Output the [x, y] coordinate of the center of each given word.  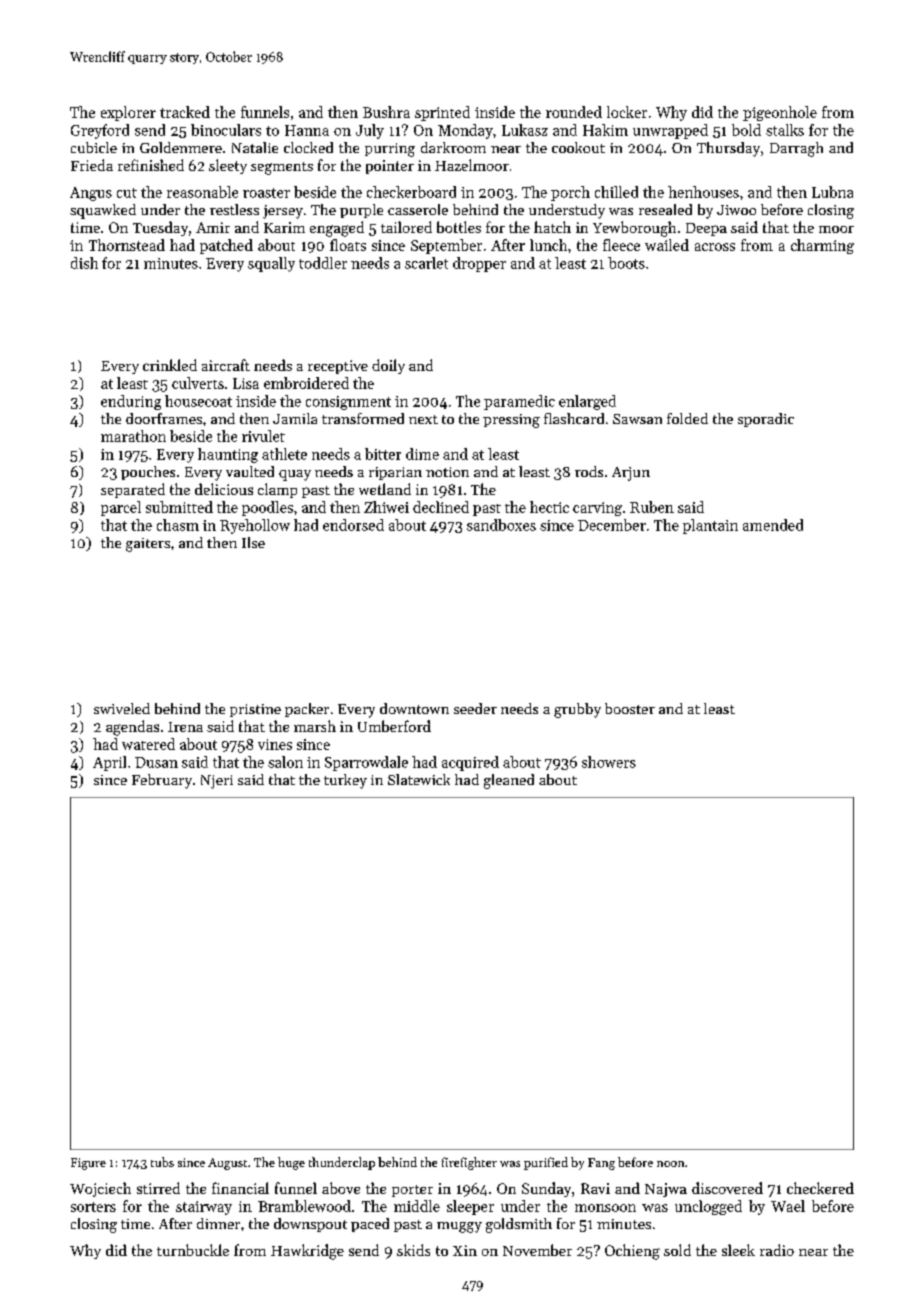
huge [291, 1163]
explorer [128, 113]
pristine [255, 710]
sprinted [442, 113]
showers [609, 762]
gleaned [509, 781]
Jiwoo [736, 210]
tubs [162, 1162]
